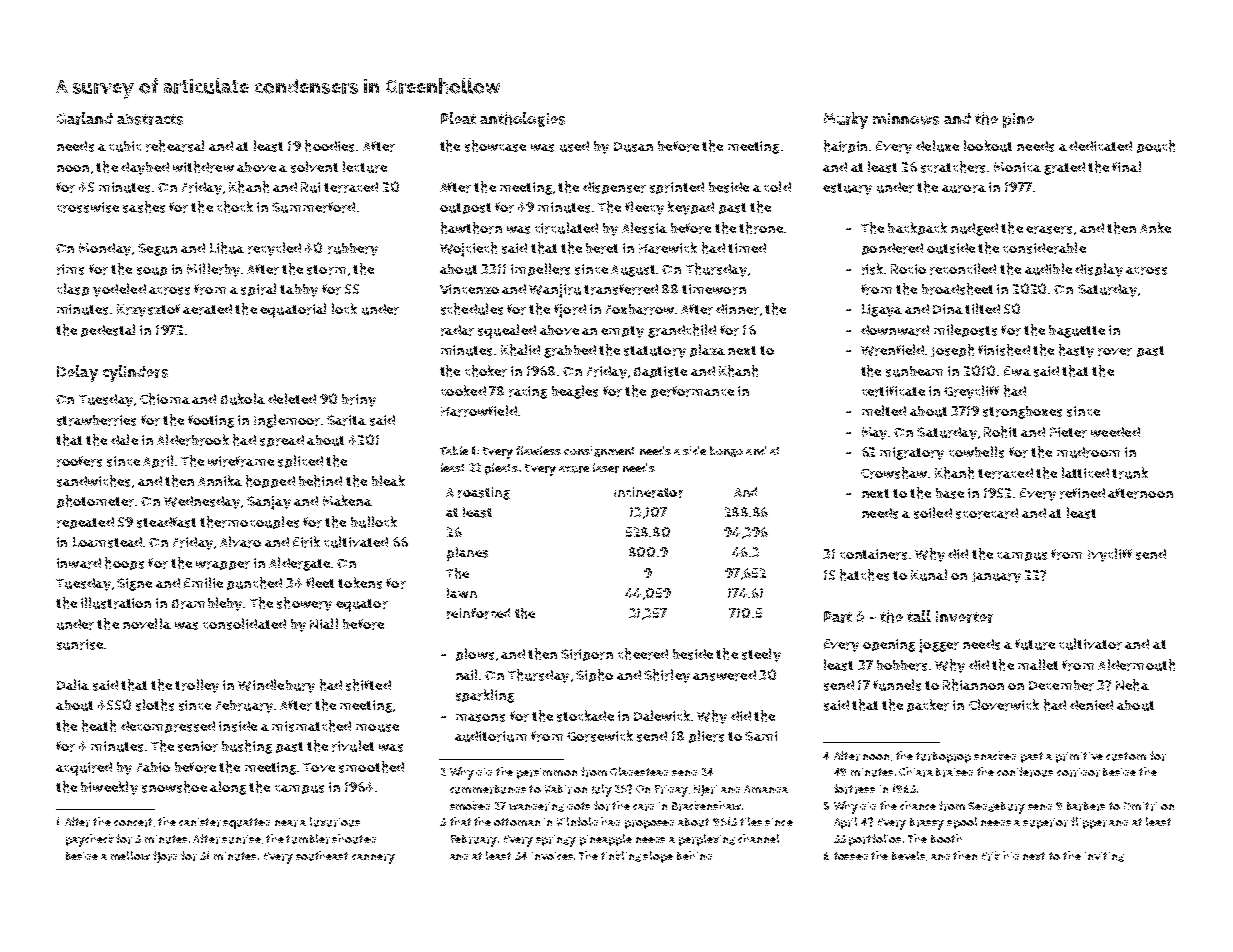  I want to click on abstracts, so click(150, 119).
